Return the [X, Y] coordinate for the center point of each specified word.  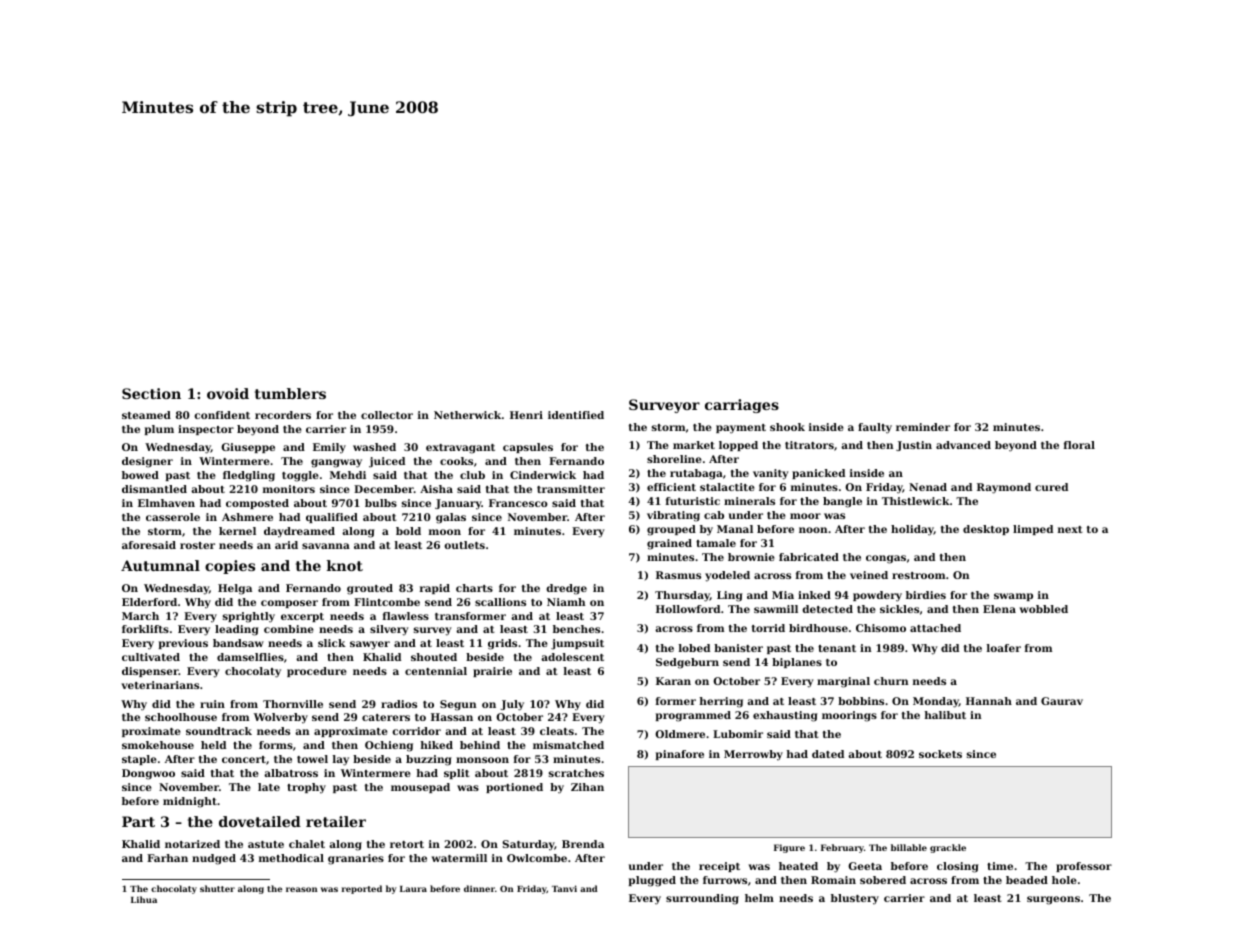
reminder [923, 427]
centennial [436, 671]
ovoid [228, 393]
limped [1033, 530]
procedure [317, 672]
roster [197, 545]
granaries [356, 859]
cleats [557, 731]
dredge [566, 589]
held [213, 745]
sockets [940, 754]
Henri [526, 415]
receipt [719, 867]
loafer [1004, 648]
